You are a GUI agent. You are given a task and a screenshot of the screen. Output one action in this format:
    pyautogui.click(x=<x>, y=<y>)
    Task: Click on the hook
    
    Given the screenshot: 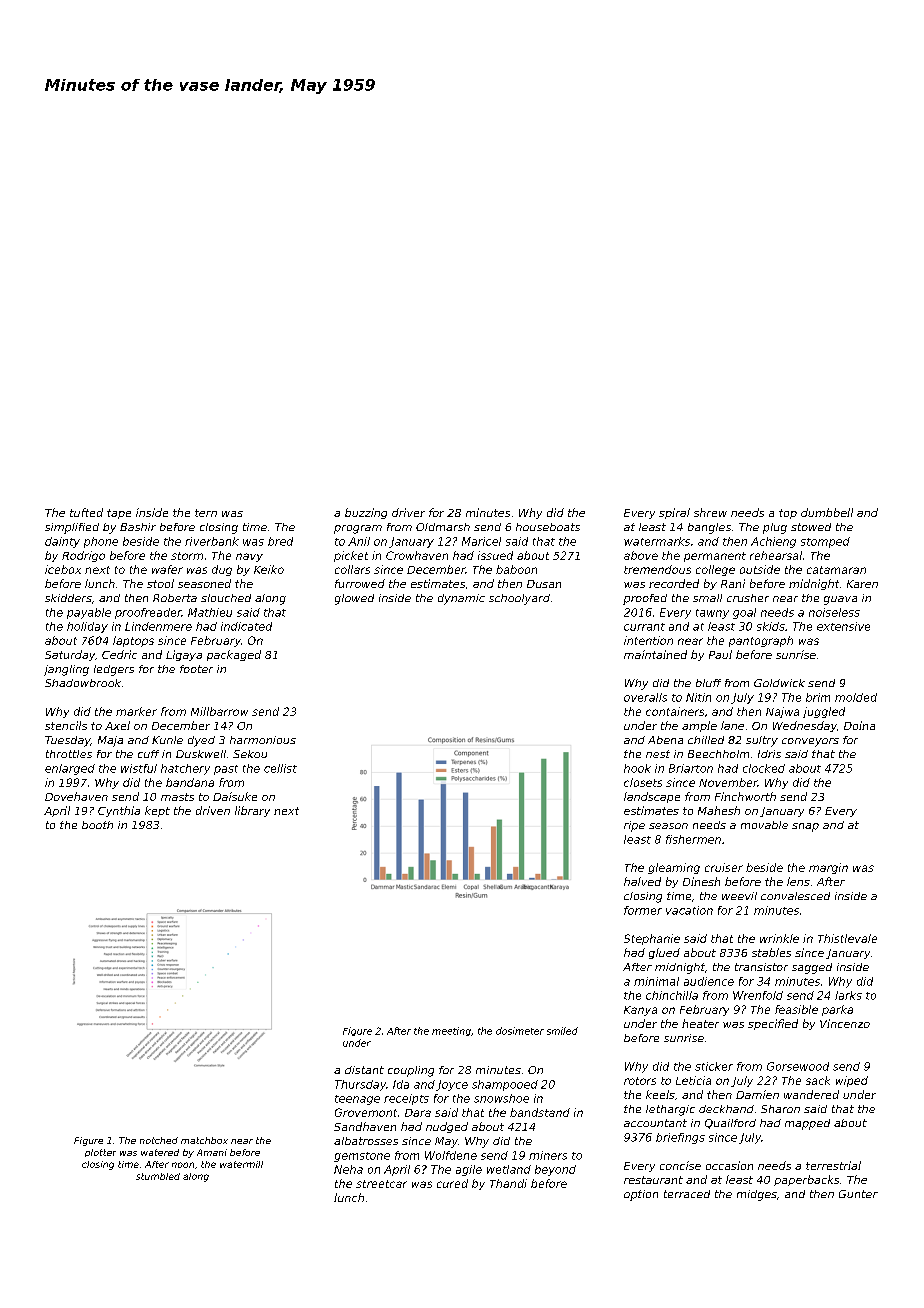 What is the action you would take?
    pyautogui.click(x=637, y=768)
